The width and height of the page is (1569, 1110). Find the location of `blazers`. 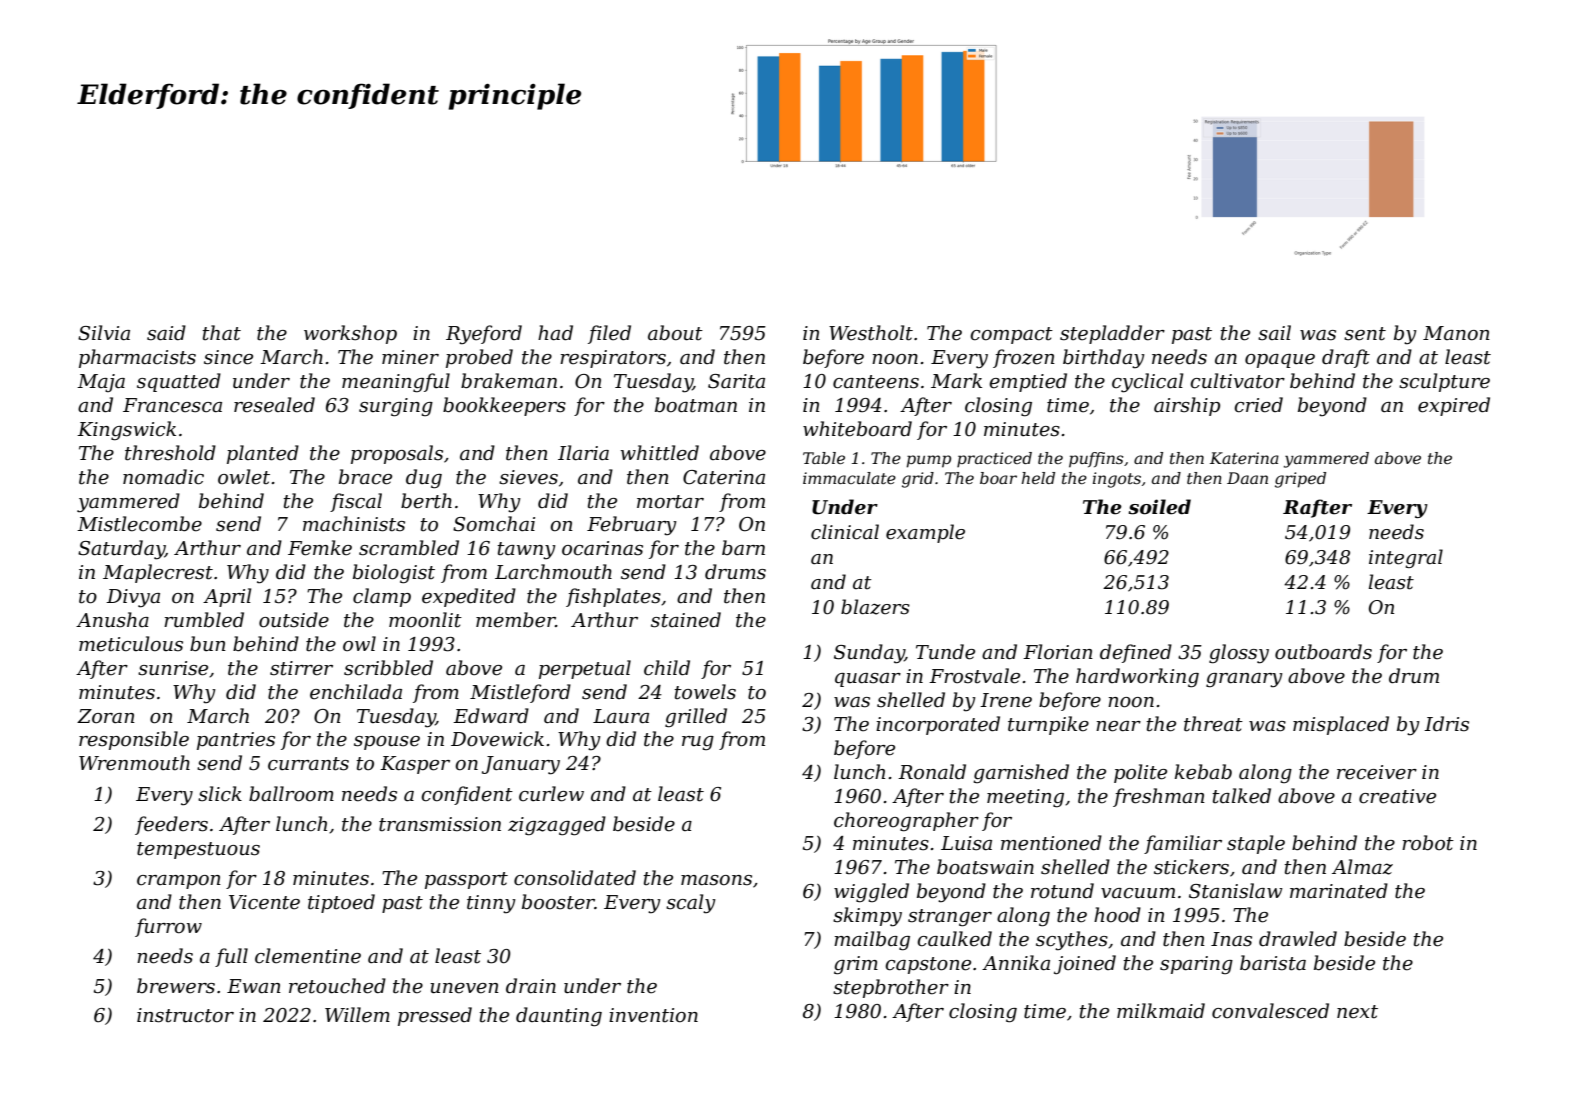

blazers is located at coordinates (875, 607).
